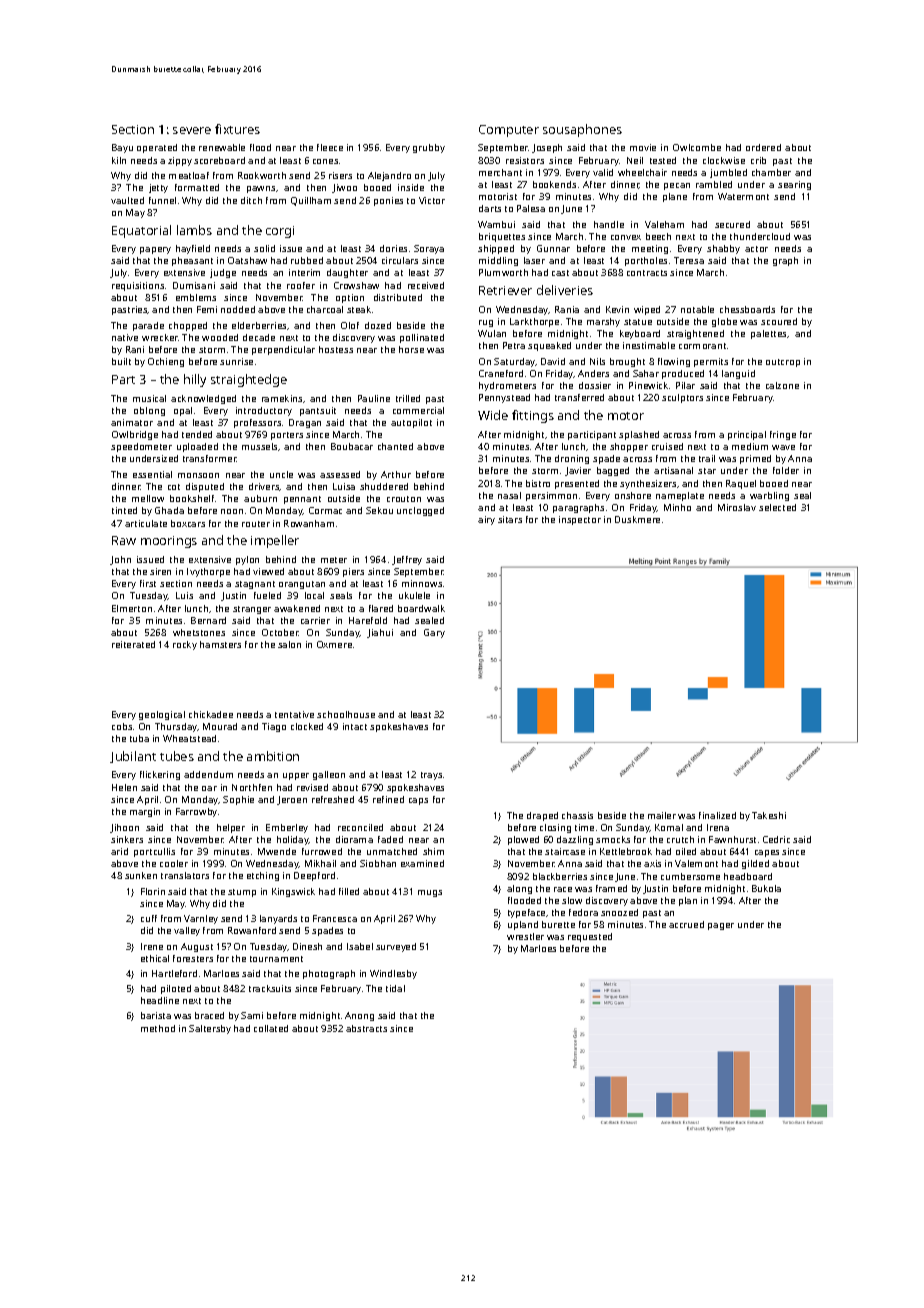 This screenshot has height=1308, width=924. What do you see at coordinates (510, 519) in the screenshot?
I see `sitars` at bounding box center [510, 519].
